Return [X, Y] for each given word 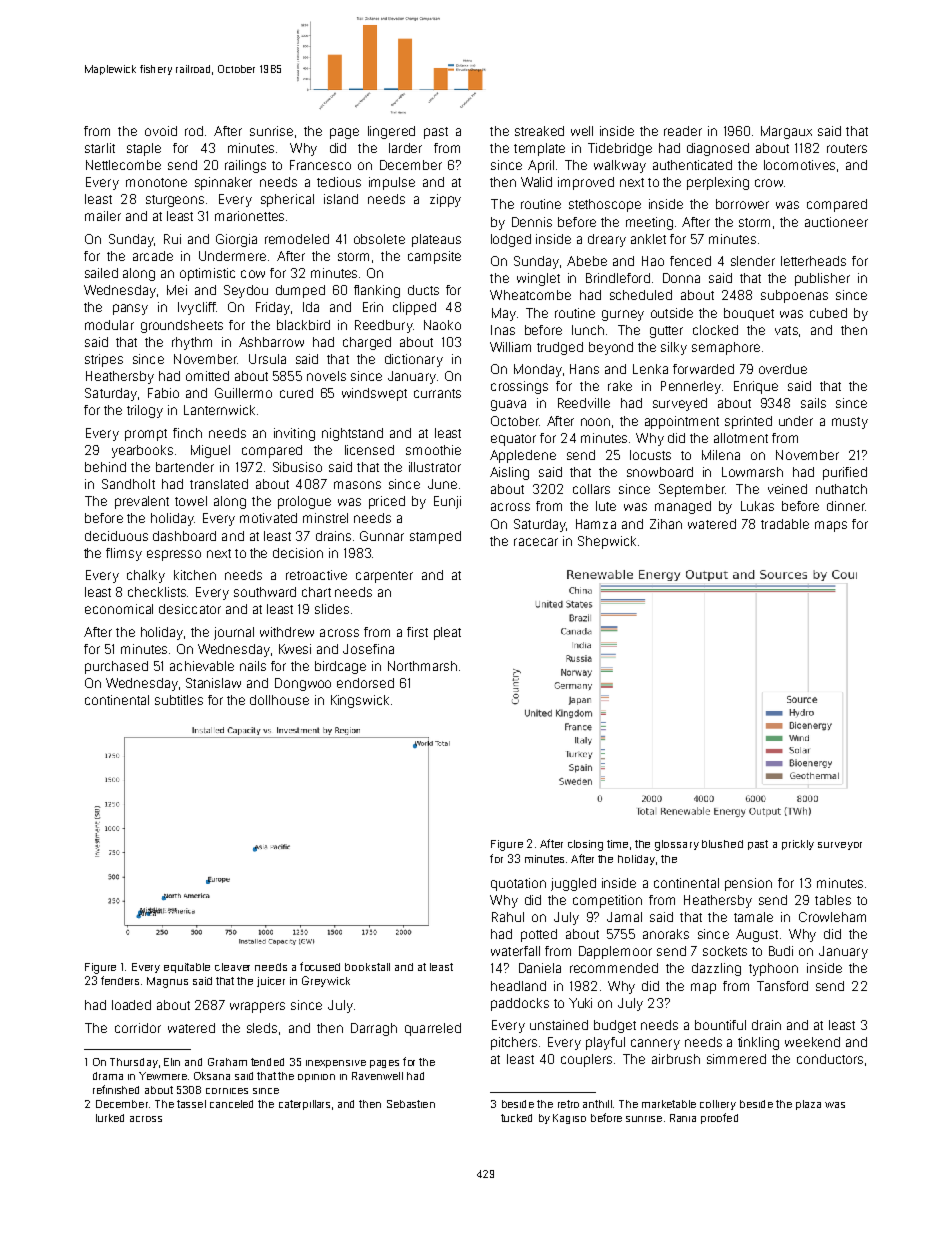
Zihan [666, 524]
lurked [110, 1118]
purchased [116, 667]
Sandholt [128, 484]
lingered [391, 132]
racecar [536, 542]
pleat [447, 633]
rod [194, 131]
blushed [722, 844]
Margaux [786, 132]
